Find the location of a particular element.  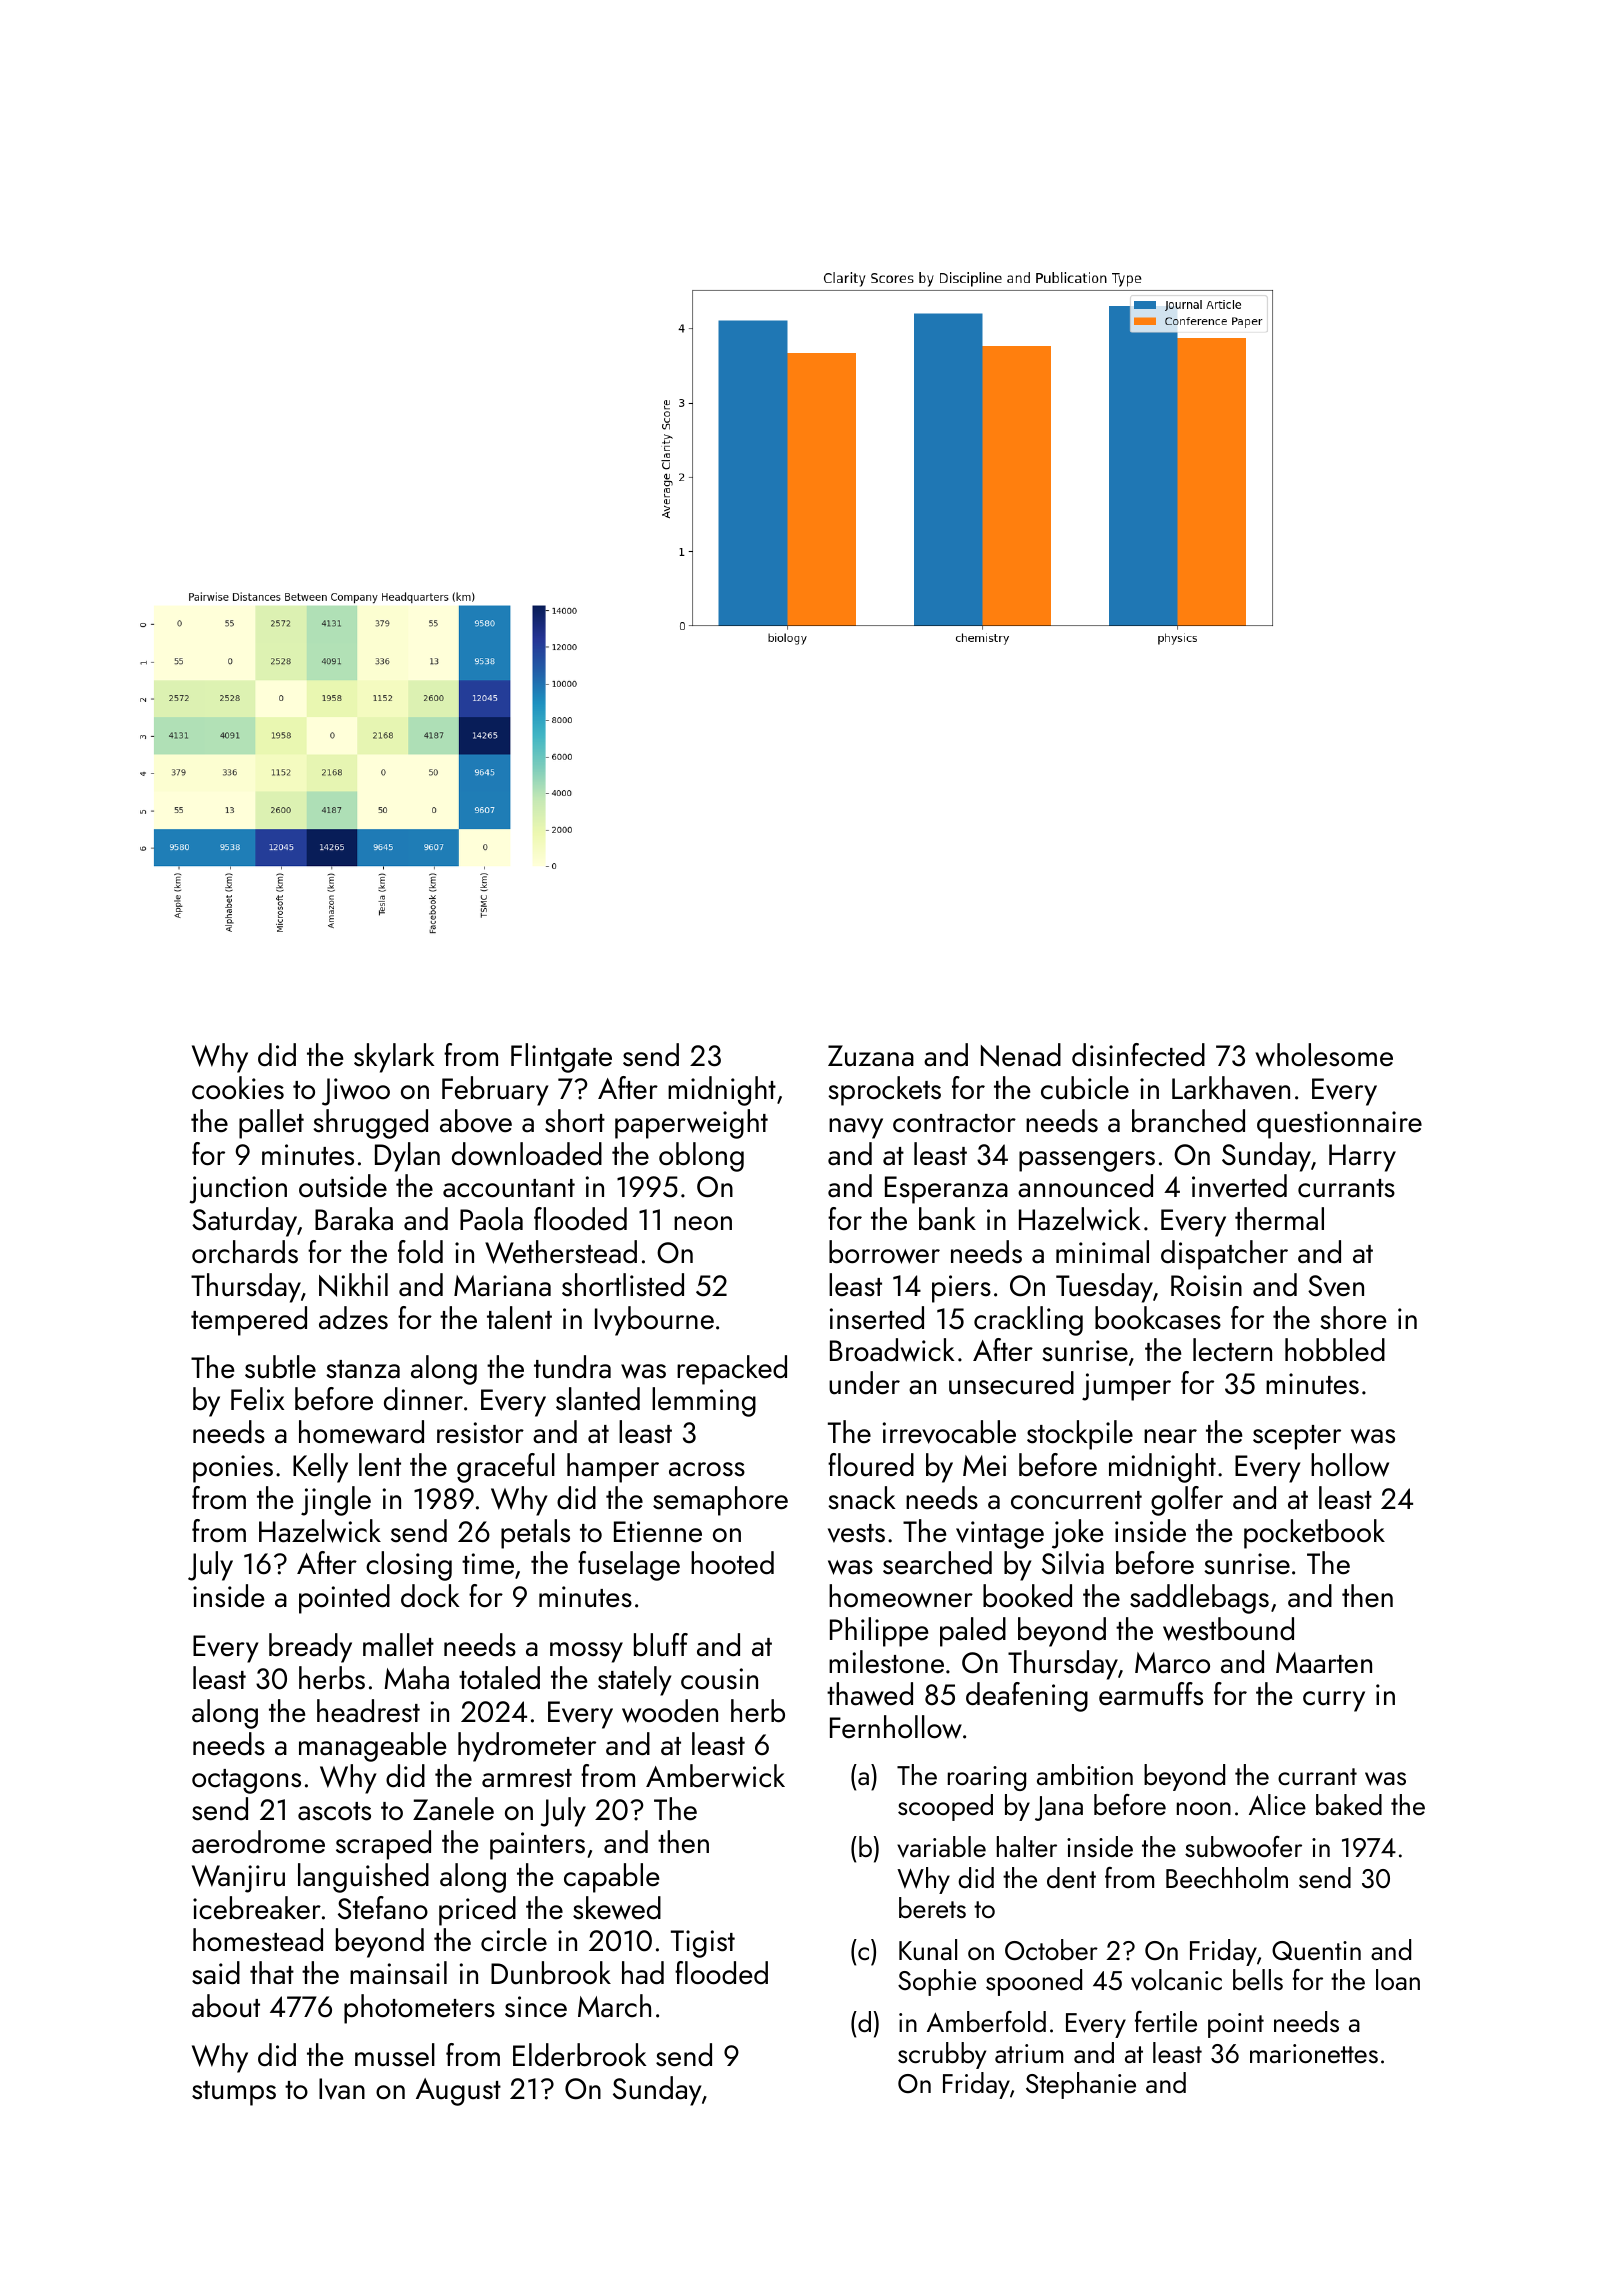

sprockets is located at coordinates (884, 1091).
